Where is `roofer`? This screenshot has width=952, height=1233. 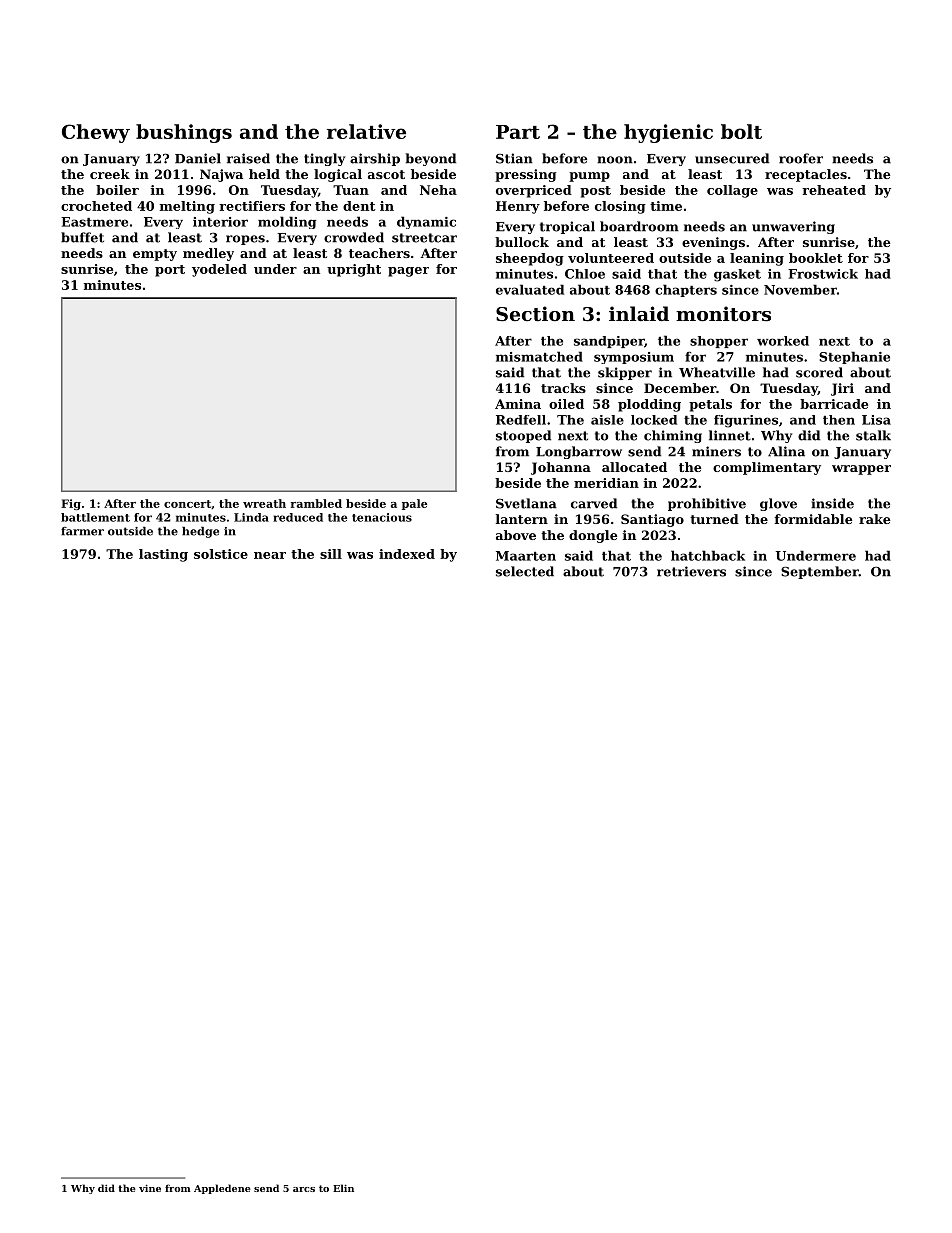
roofer is located at coordinates (801, 158).
